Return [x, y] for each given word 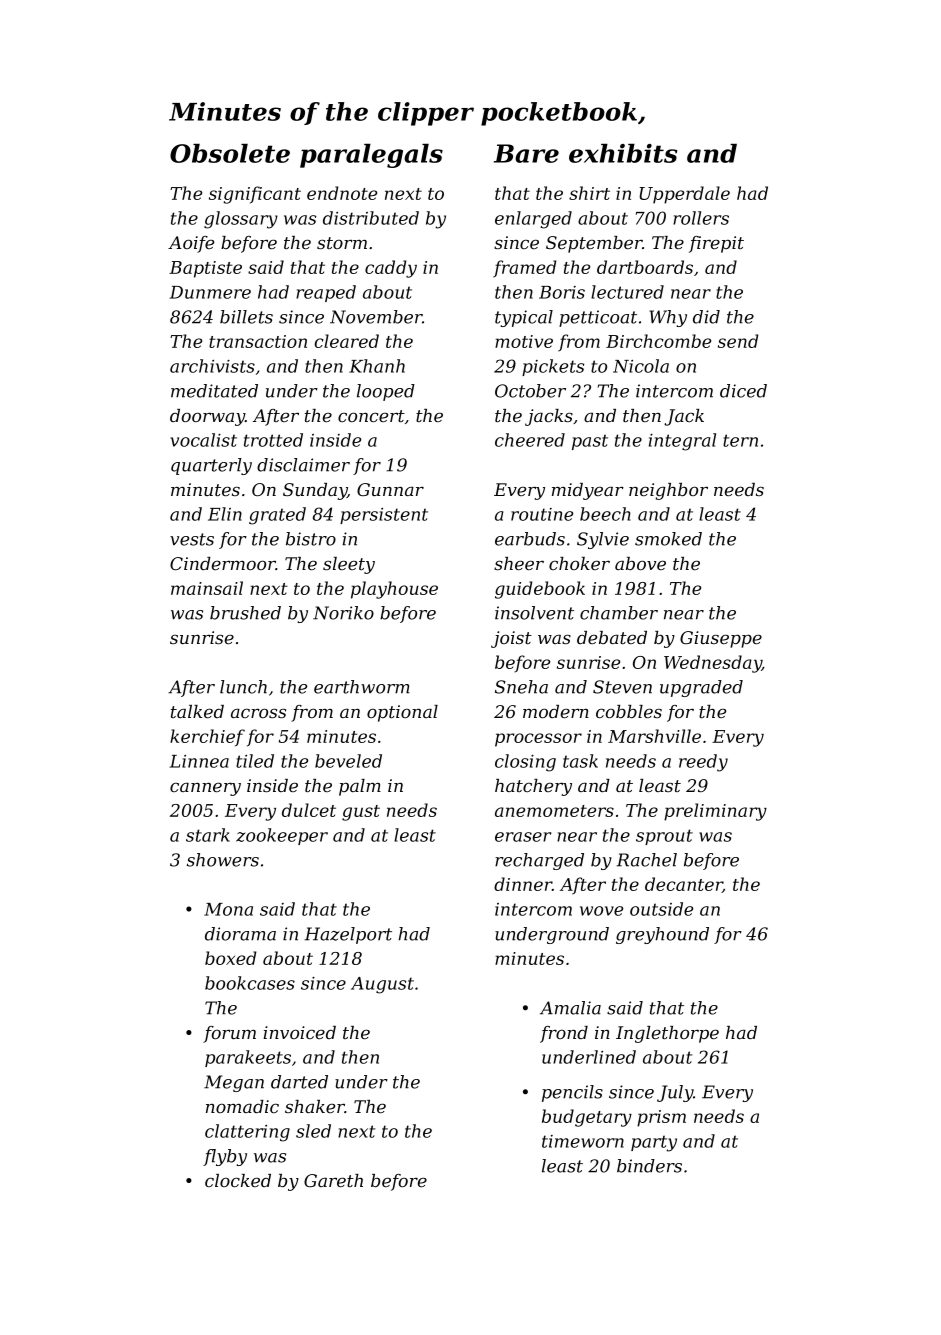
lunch [243, 687]
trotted [273, 440]
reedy [703, 763]
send [738, 341]
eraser [523, 837]
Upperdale [685, 195]
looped [386, 392]
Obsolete [230, 153]
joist [511, 639]
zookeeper [282, 836]
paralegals [371, 156]
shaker [315, 1106]
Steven [622, 687]
